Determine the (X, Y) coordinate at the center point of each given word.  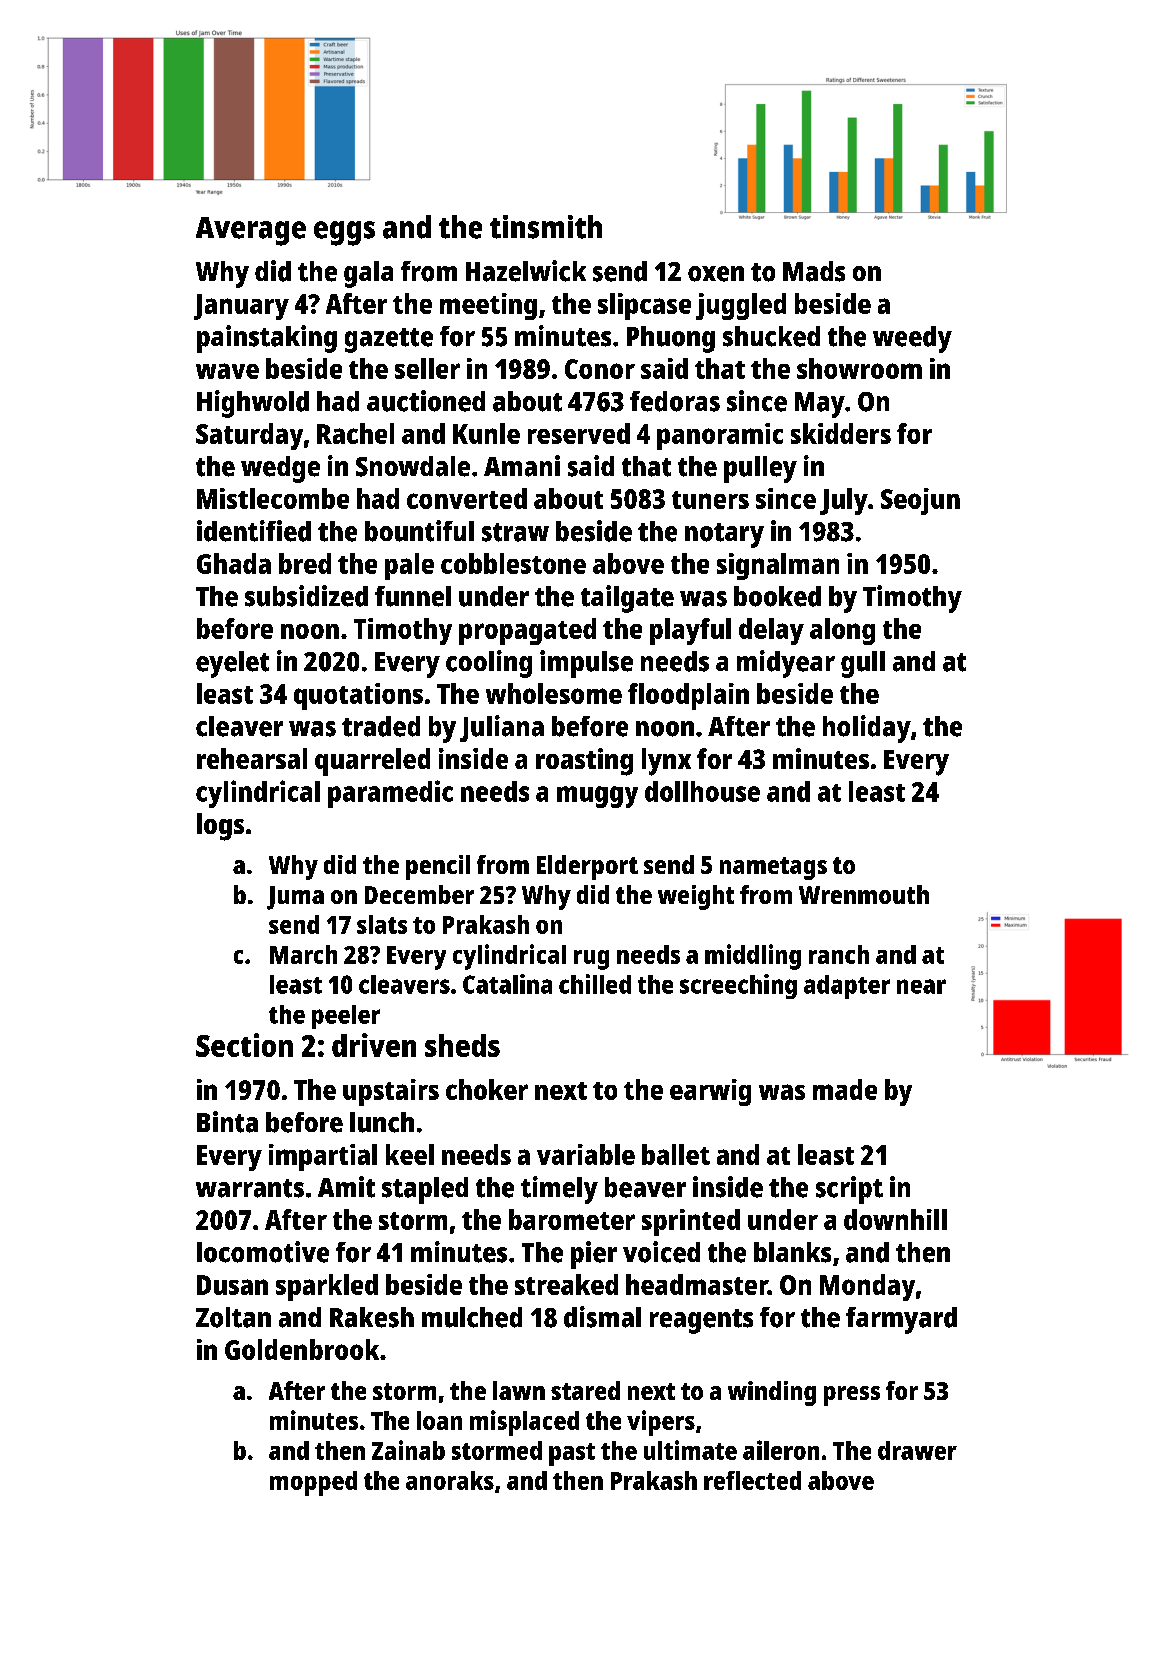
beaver (645, 1187)
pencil (438, 867)
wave (227, 371)
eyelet (232, 664)
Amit (346, 1187)
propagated (527, 631)
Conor (600, 369)
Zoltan (233, 1317)
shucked (771, 336)
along (842, 631)
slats (382, 924)
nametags (773, 868)
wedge (280, 469)
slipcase (644, 306)
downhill (895, 1219)
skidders (841, 433)
